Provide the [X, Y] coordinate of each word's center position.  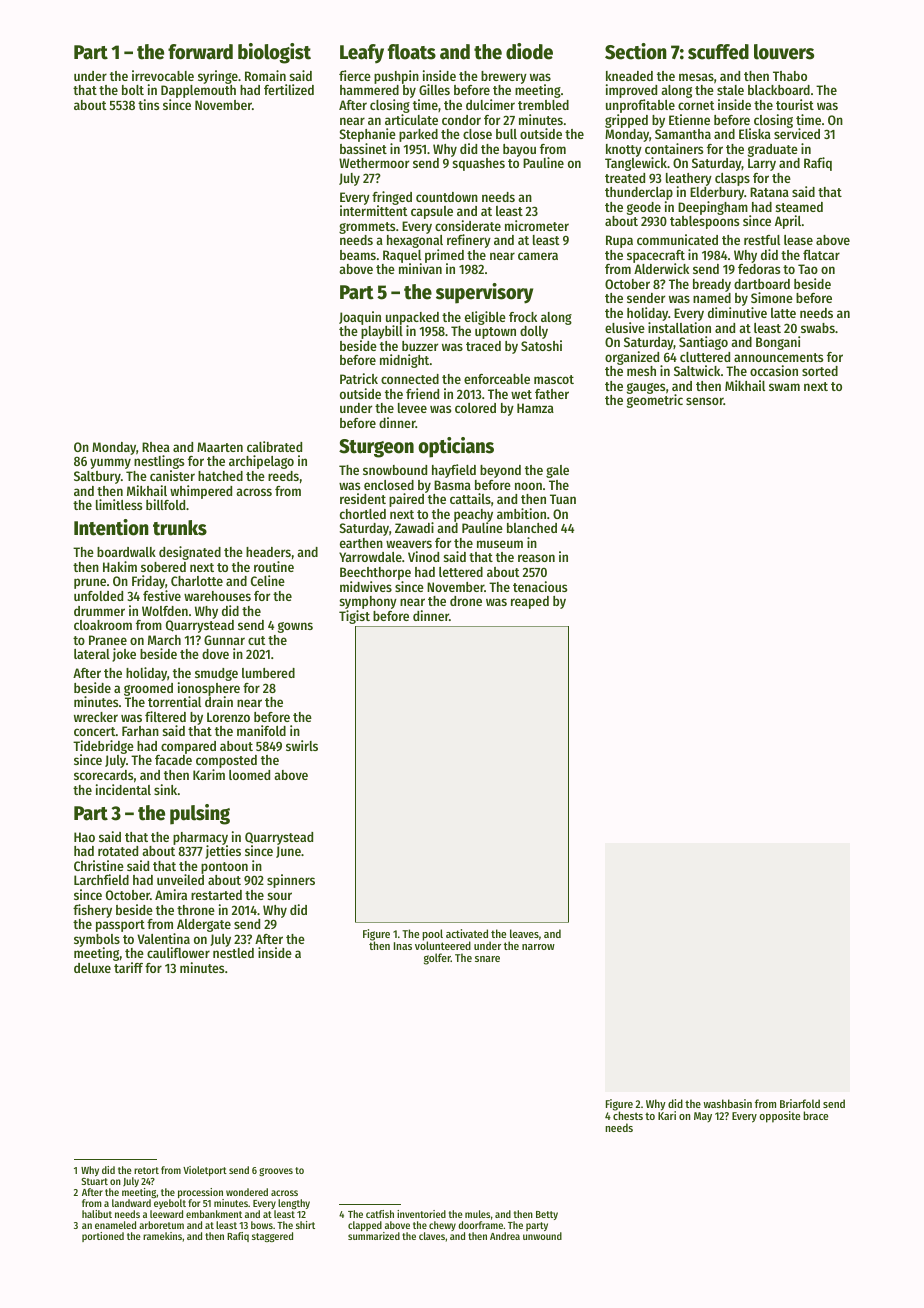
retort [146, 1170]
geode [644, 208]
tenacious [540, 586]
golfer [437, 959]
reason [536, 558]
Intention [111, 527]
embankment [214, 1214]
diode [529, 51]
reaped [530, 602]
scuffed [718, 52]
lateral [92, 654]
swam [784, 387]
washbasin [727, 1103]
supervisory [484, 293]
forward [200, 52]
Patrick [359, 378]
